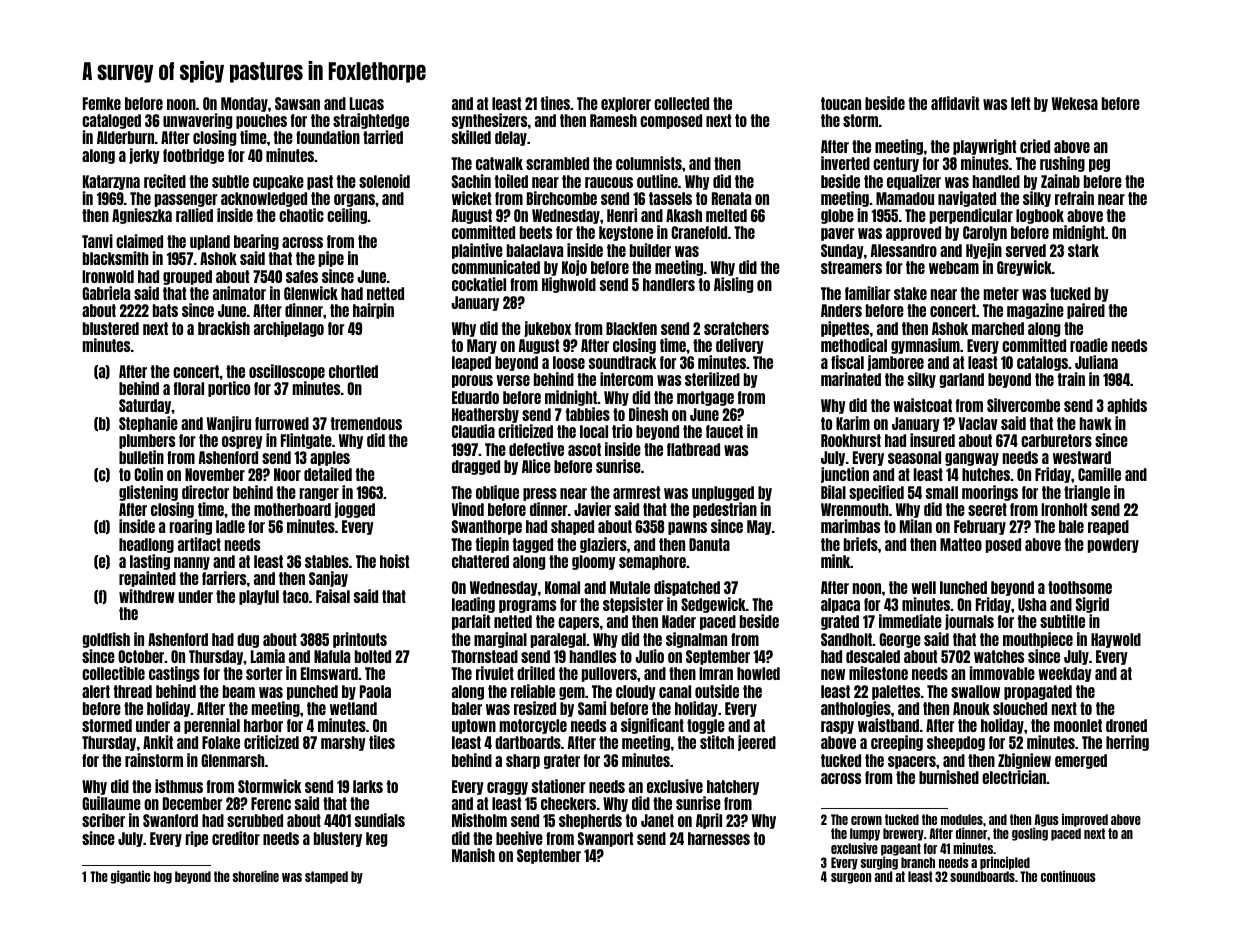 Image resolution: width=1233 pixels, height=952 pixels. I want to click on headlong, so click(146, 545).
